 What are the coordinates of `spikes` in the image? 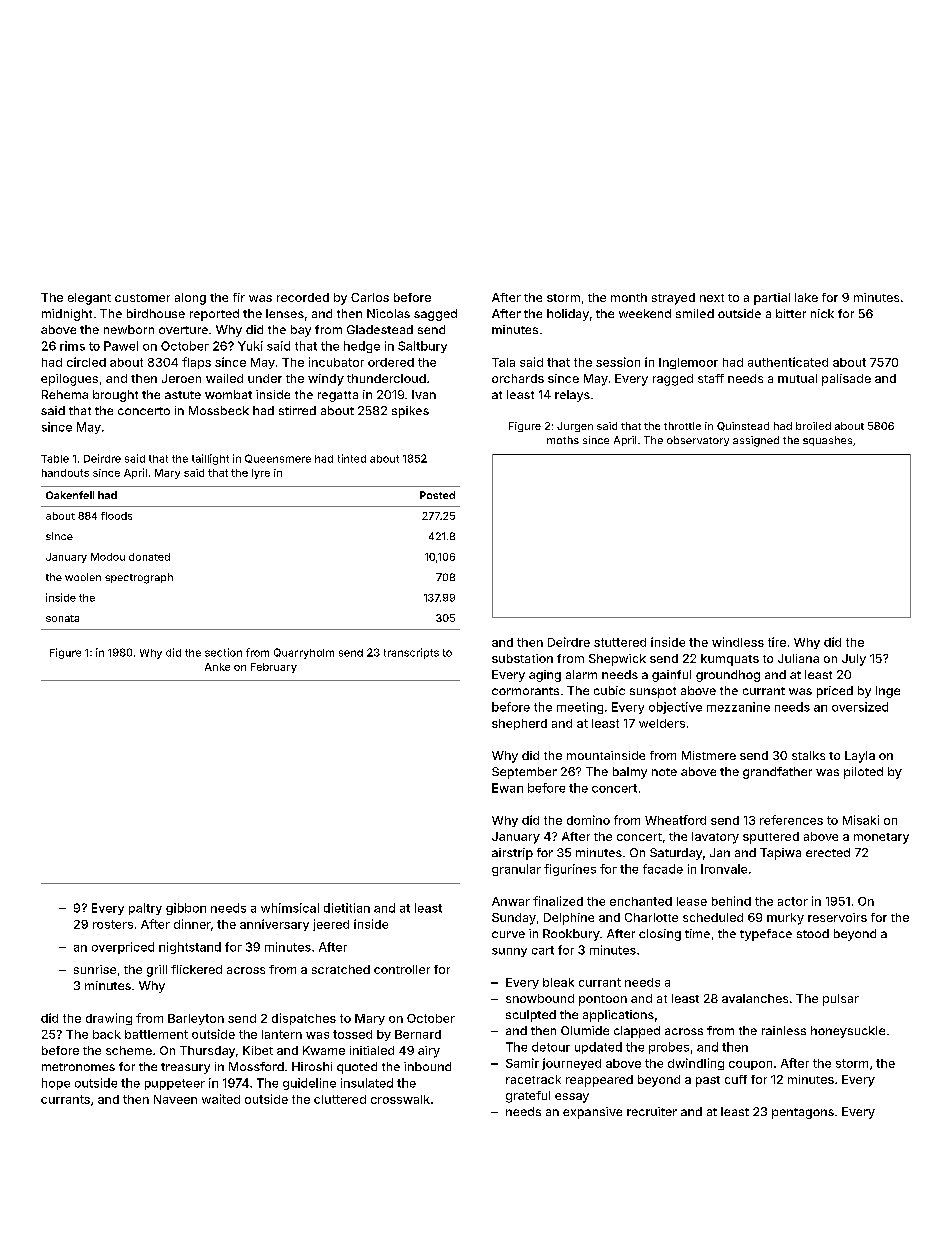 It's located at (410, 412).
